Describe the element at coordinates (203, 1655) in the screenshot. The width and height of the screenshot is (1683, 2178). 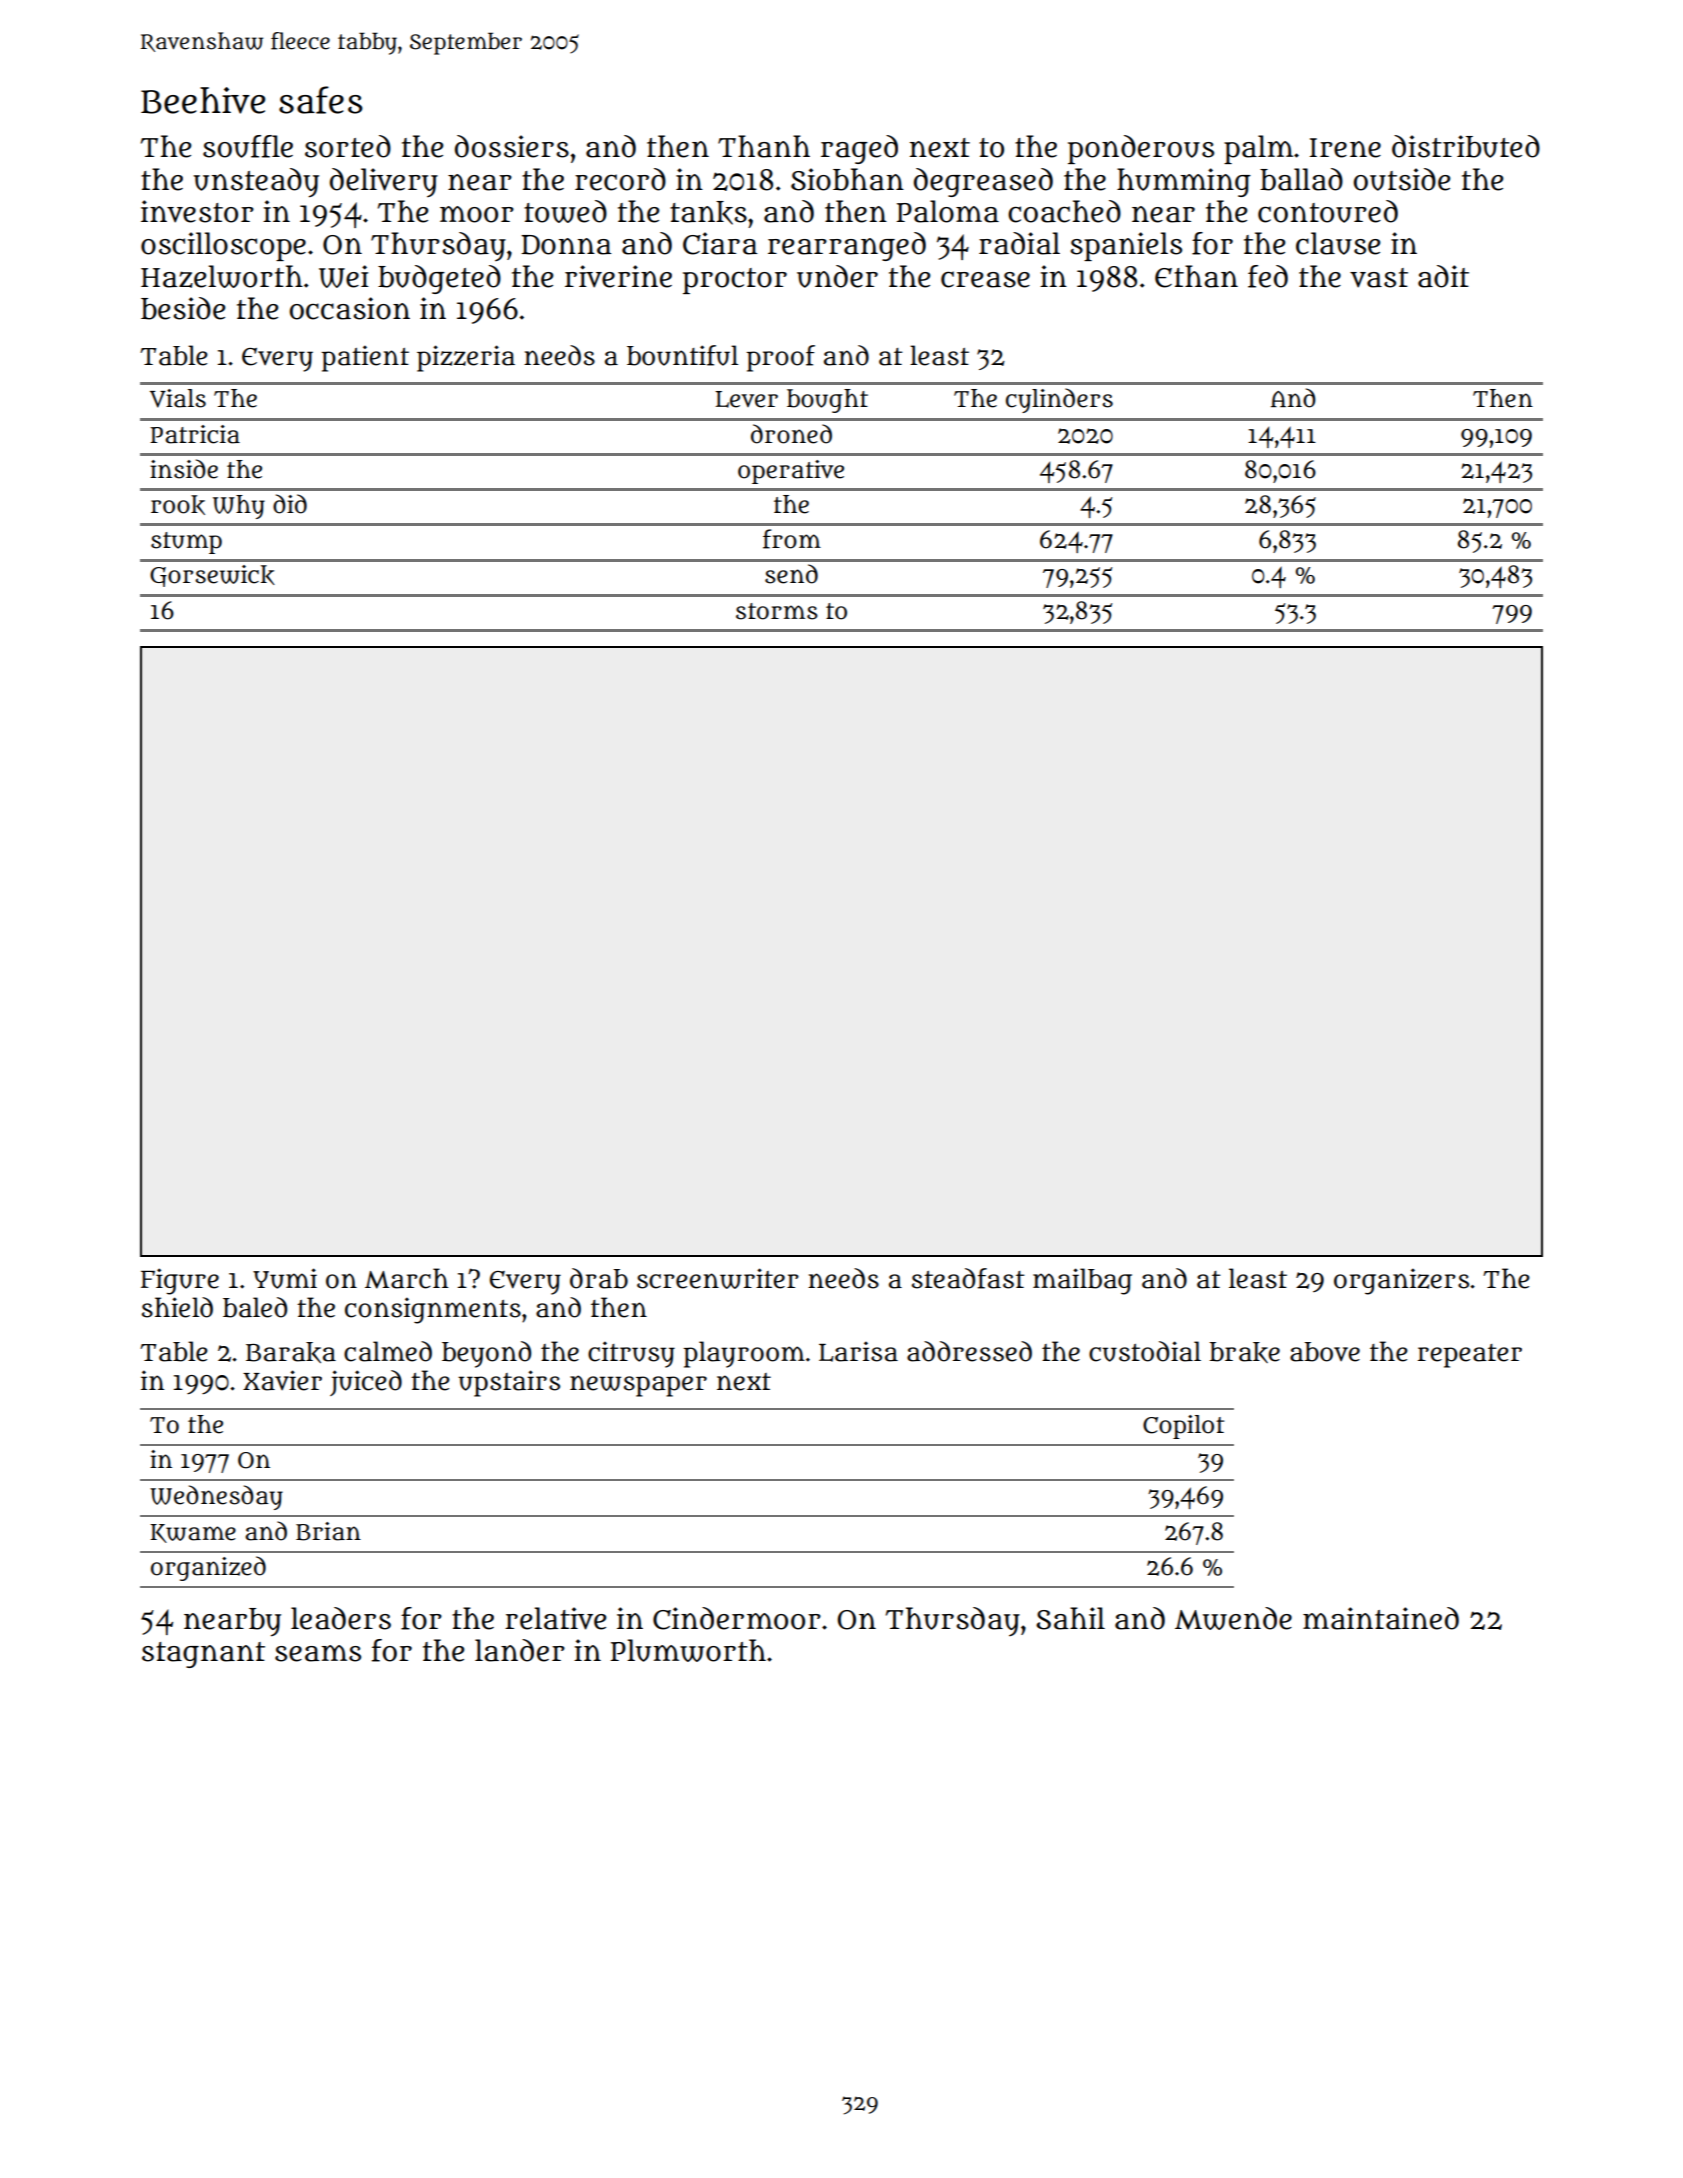
I see `stagnant` at that location.
